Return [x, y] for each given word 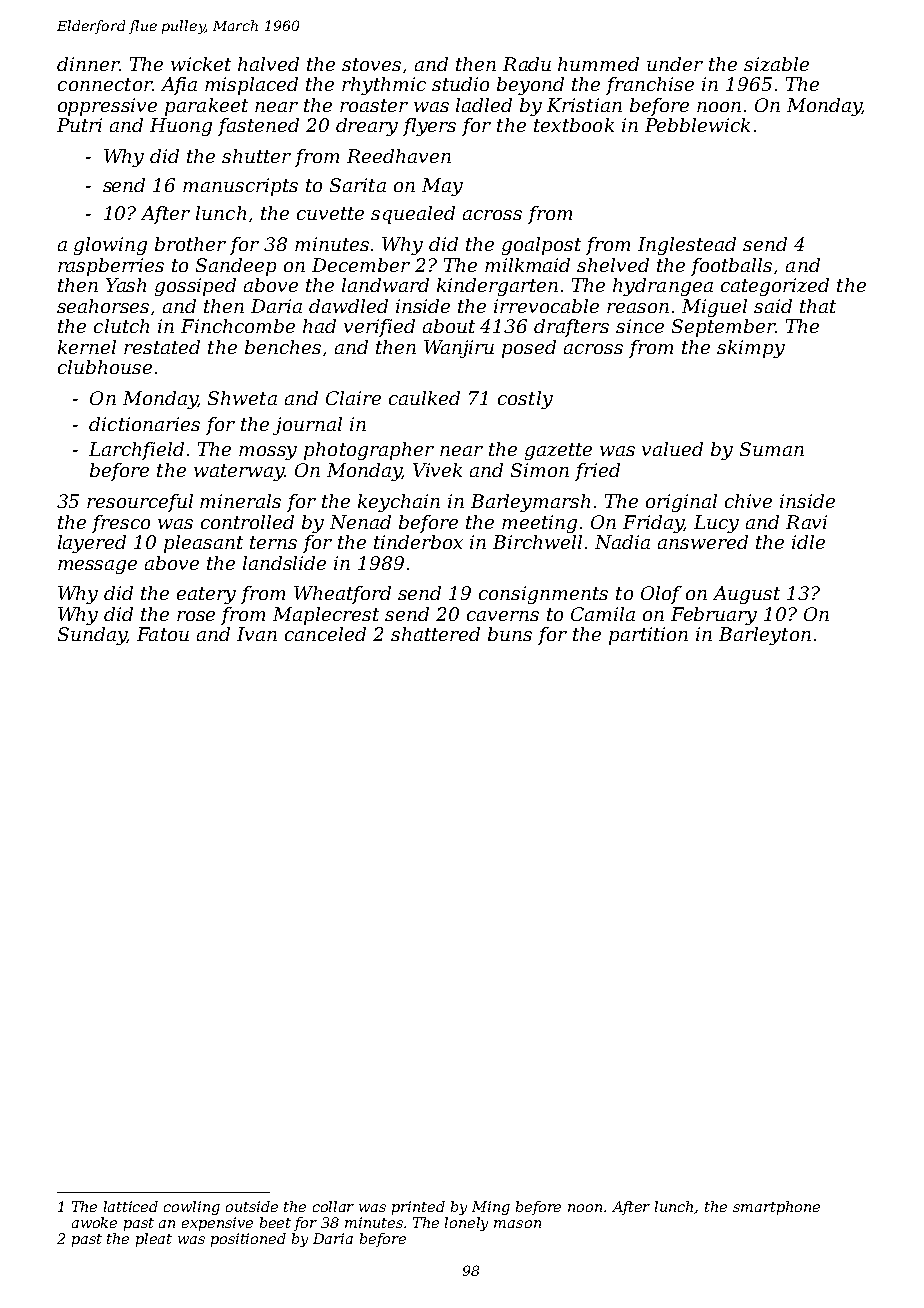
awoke [94, 1222]
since [640, 326]
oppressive [107, 107]
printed [418, 1208]
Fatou [163, 634]
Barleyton [765, 636]
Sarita [358, 185]
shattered [435, 634]
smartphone [776, 1208]
